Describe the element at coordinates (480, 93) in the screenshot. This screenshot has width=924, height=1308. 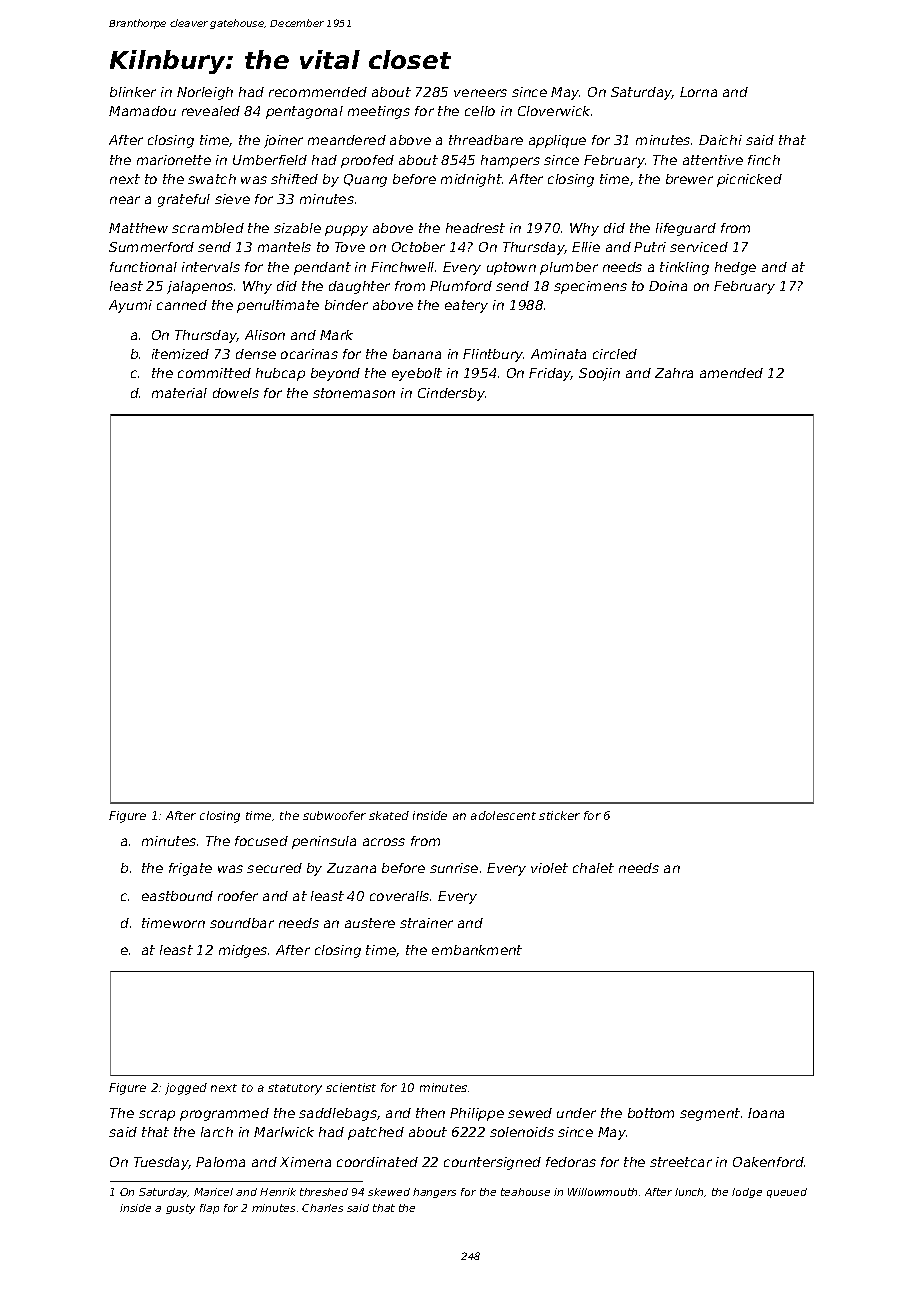
I see `veneers` at that location.
